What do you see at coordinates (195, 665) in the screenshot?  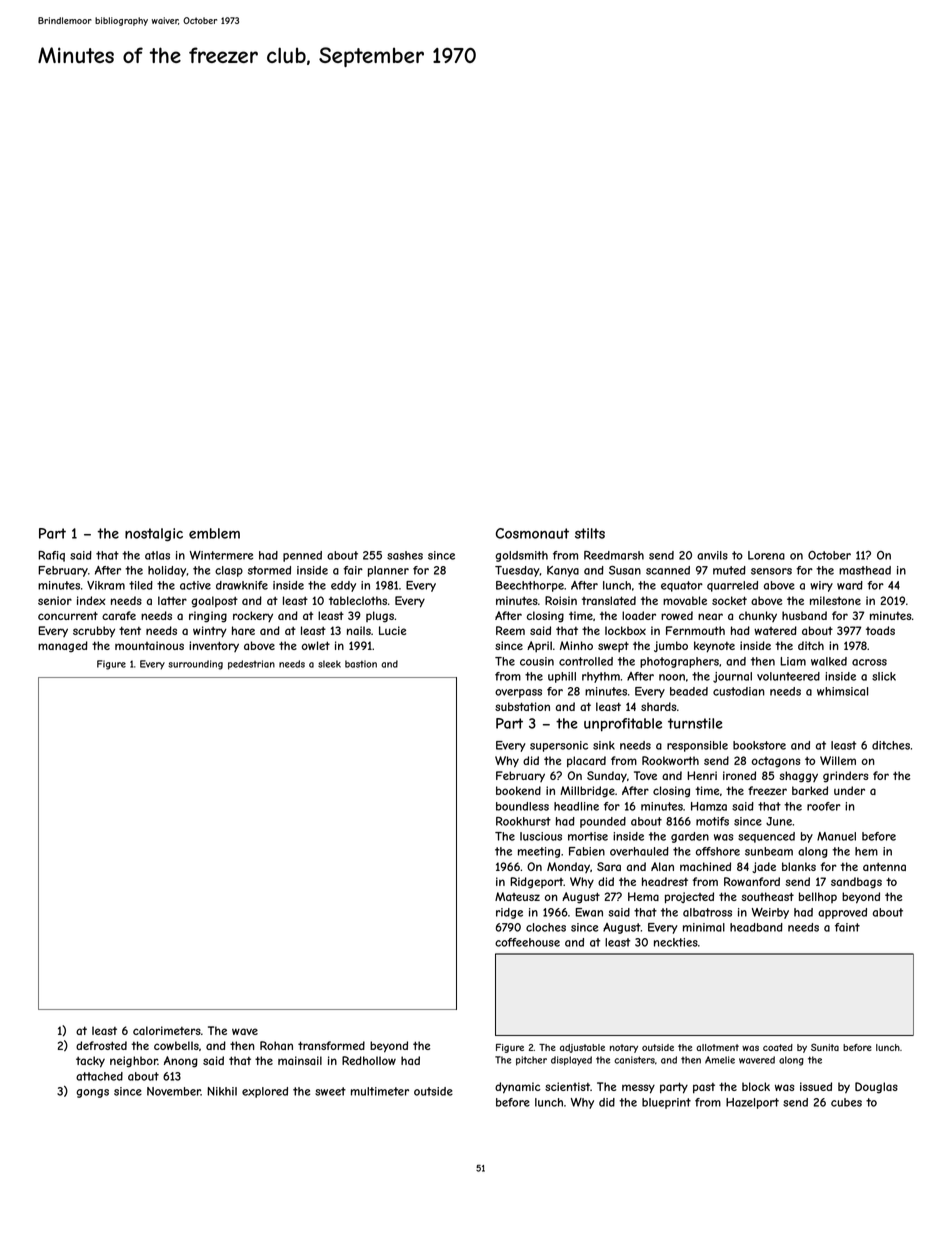 I see `surrounding` at bounding box center [195, 665].
